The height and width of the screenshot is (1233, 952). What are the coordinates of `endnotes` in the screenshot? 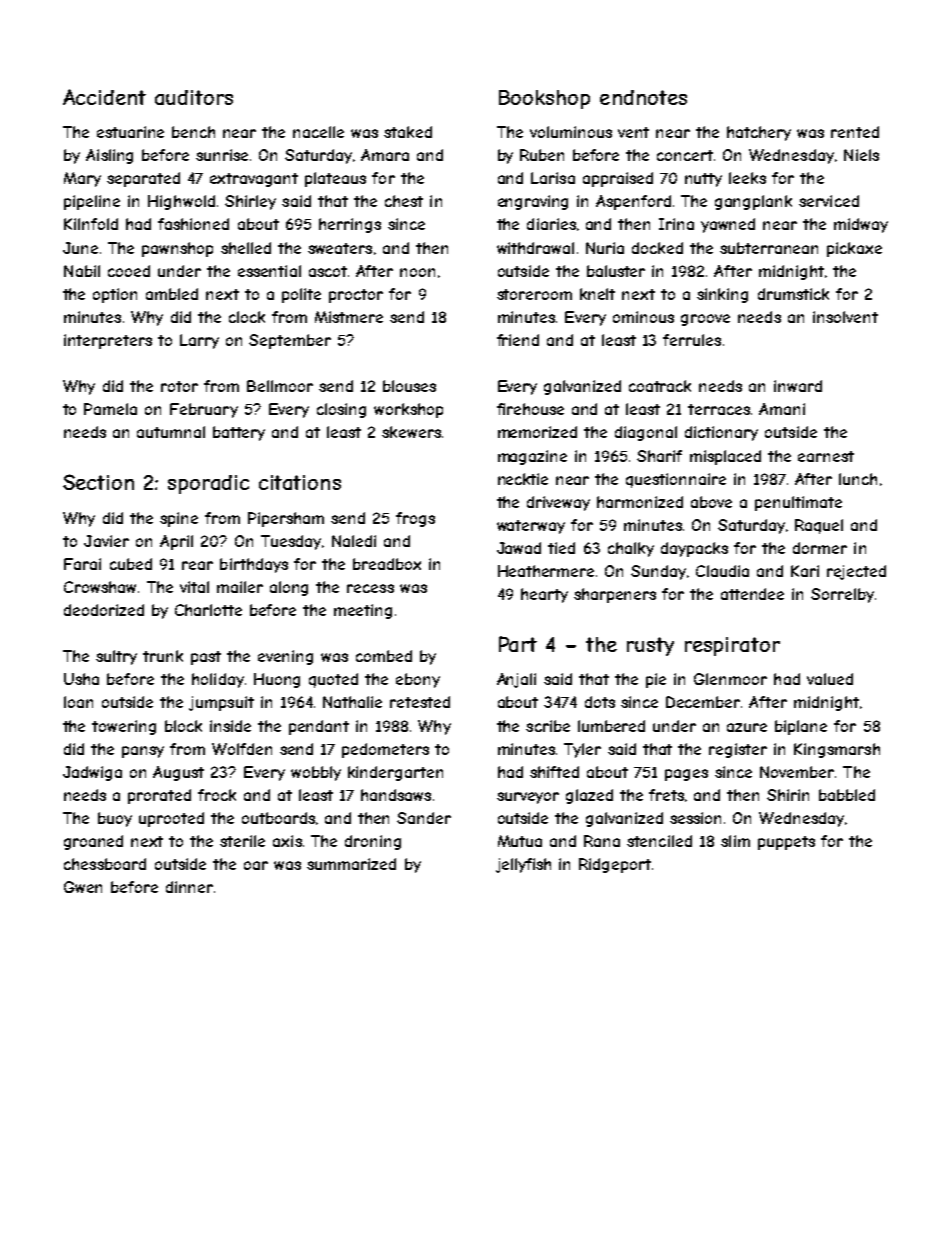 It's located at (643, 97).
